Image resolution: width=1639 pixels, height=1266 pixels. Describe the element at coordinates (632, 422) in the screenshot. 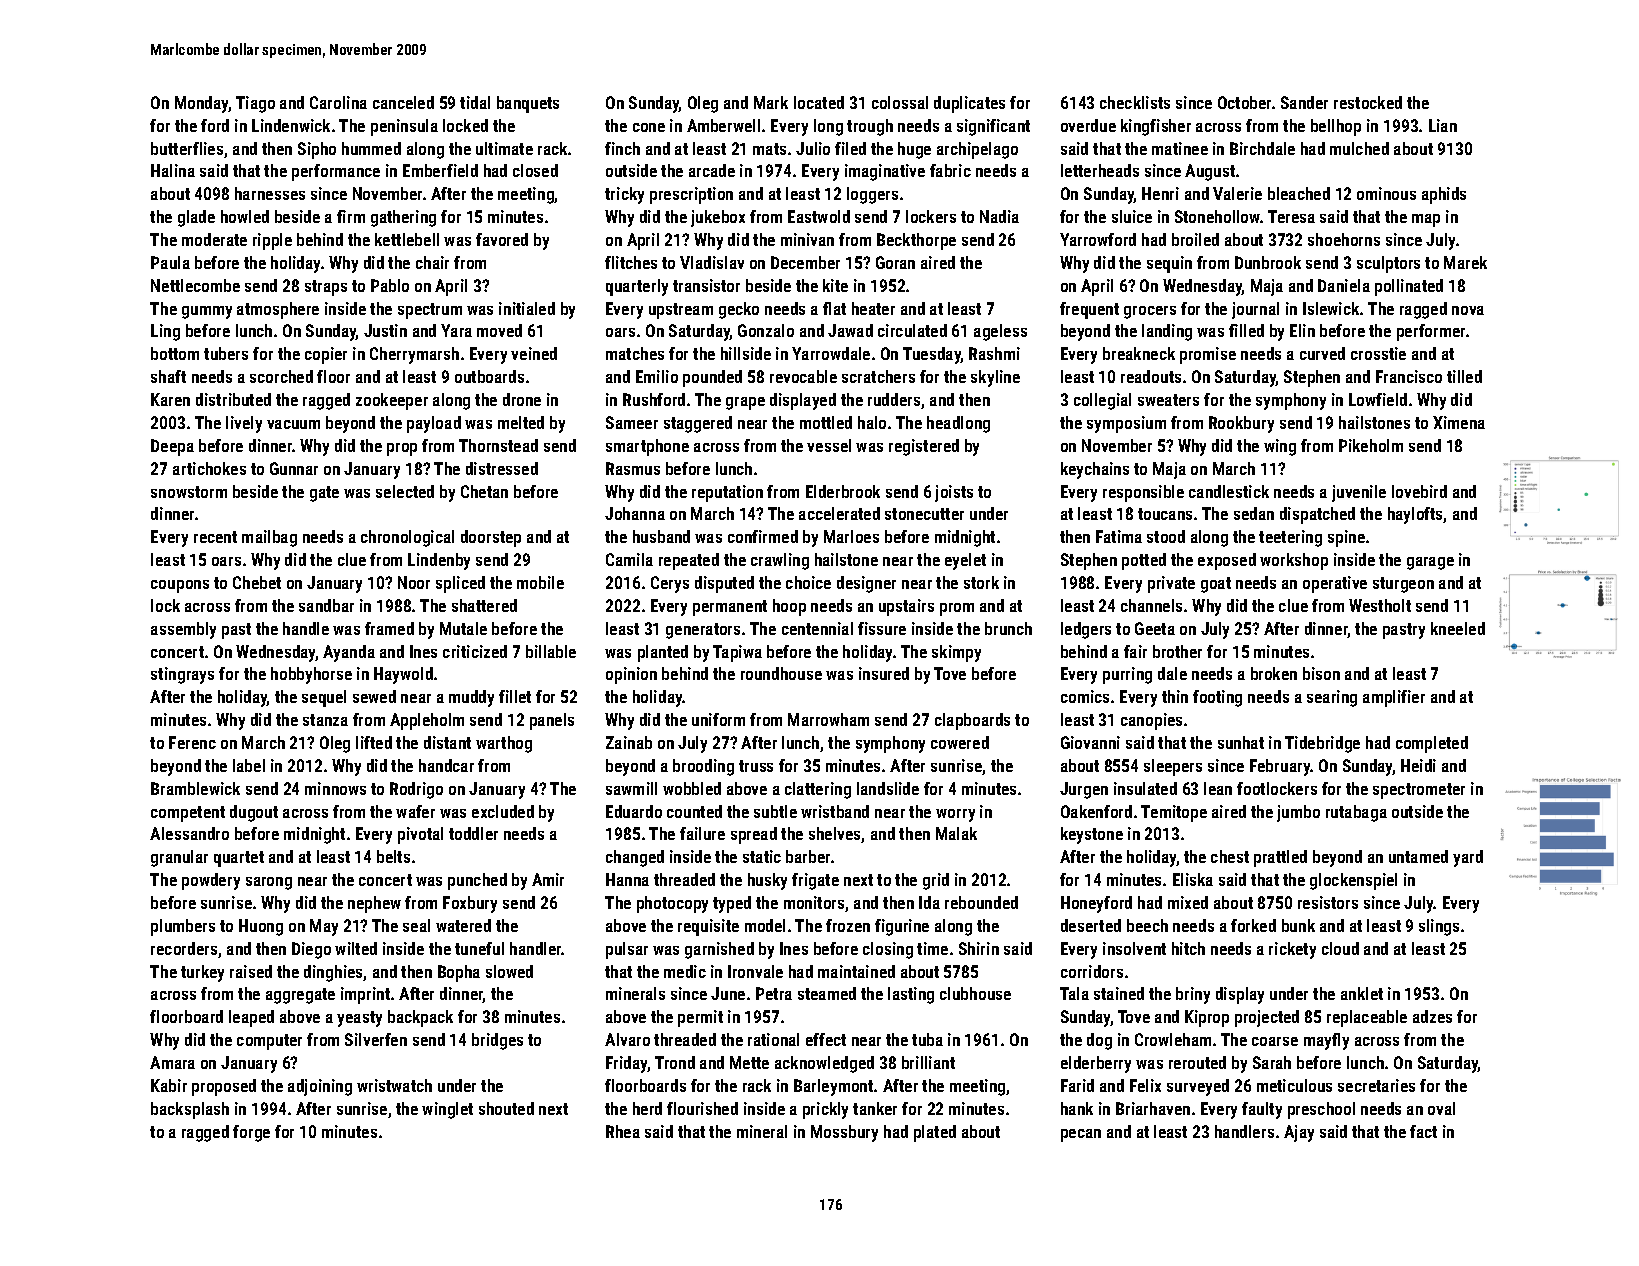

I see `Sameer` at that location.
